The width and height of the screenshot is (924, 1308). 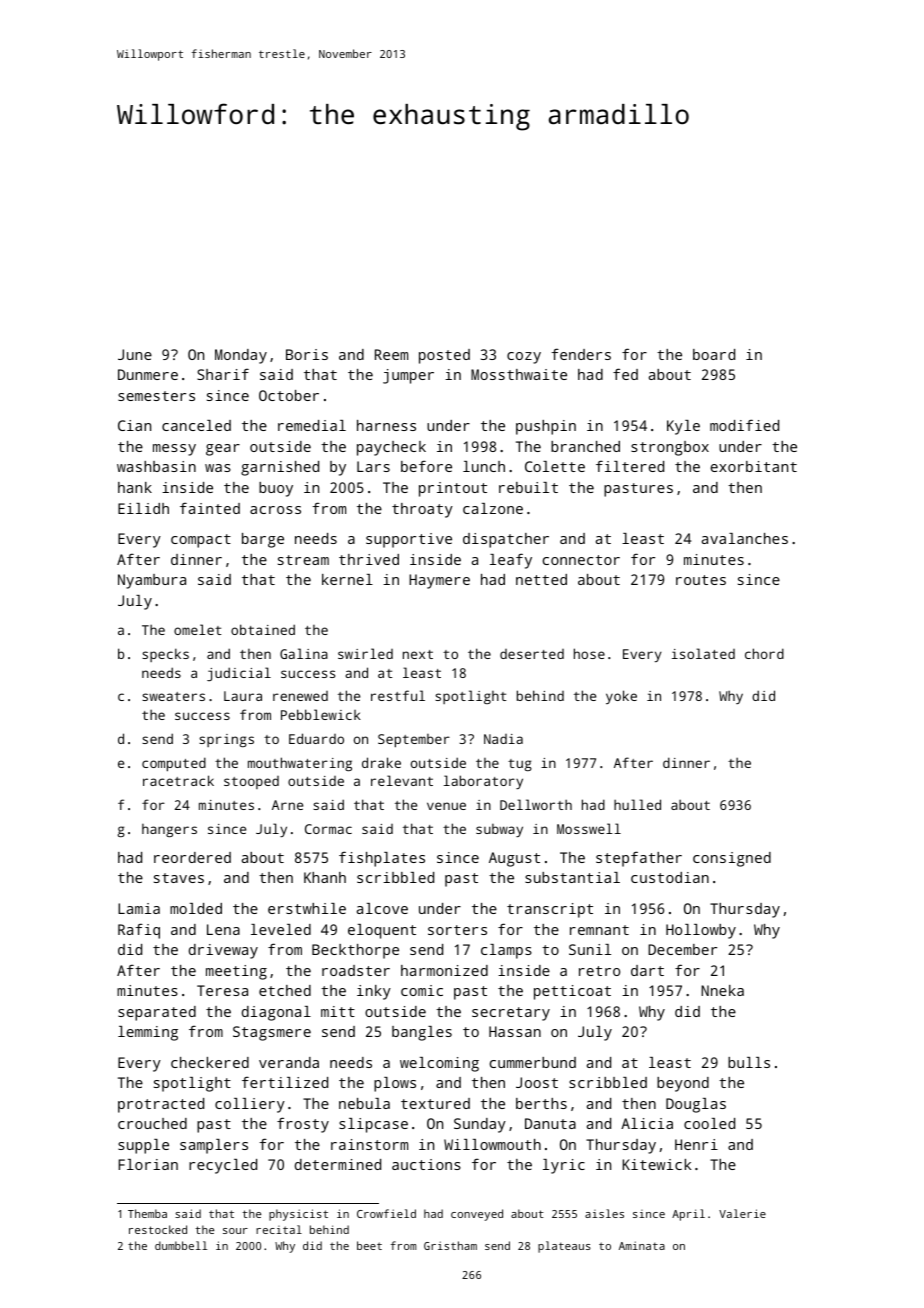 What do you see at coordinates (714, 354) in the screenshot?
I see `board` at bounding box center [714, 354].
